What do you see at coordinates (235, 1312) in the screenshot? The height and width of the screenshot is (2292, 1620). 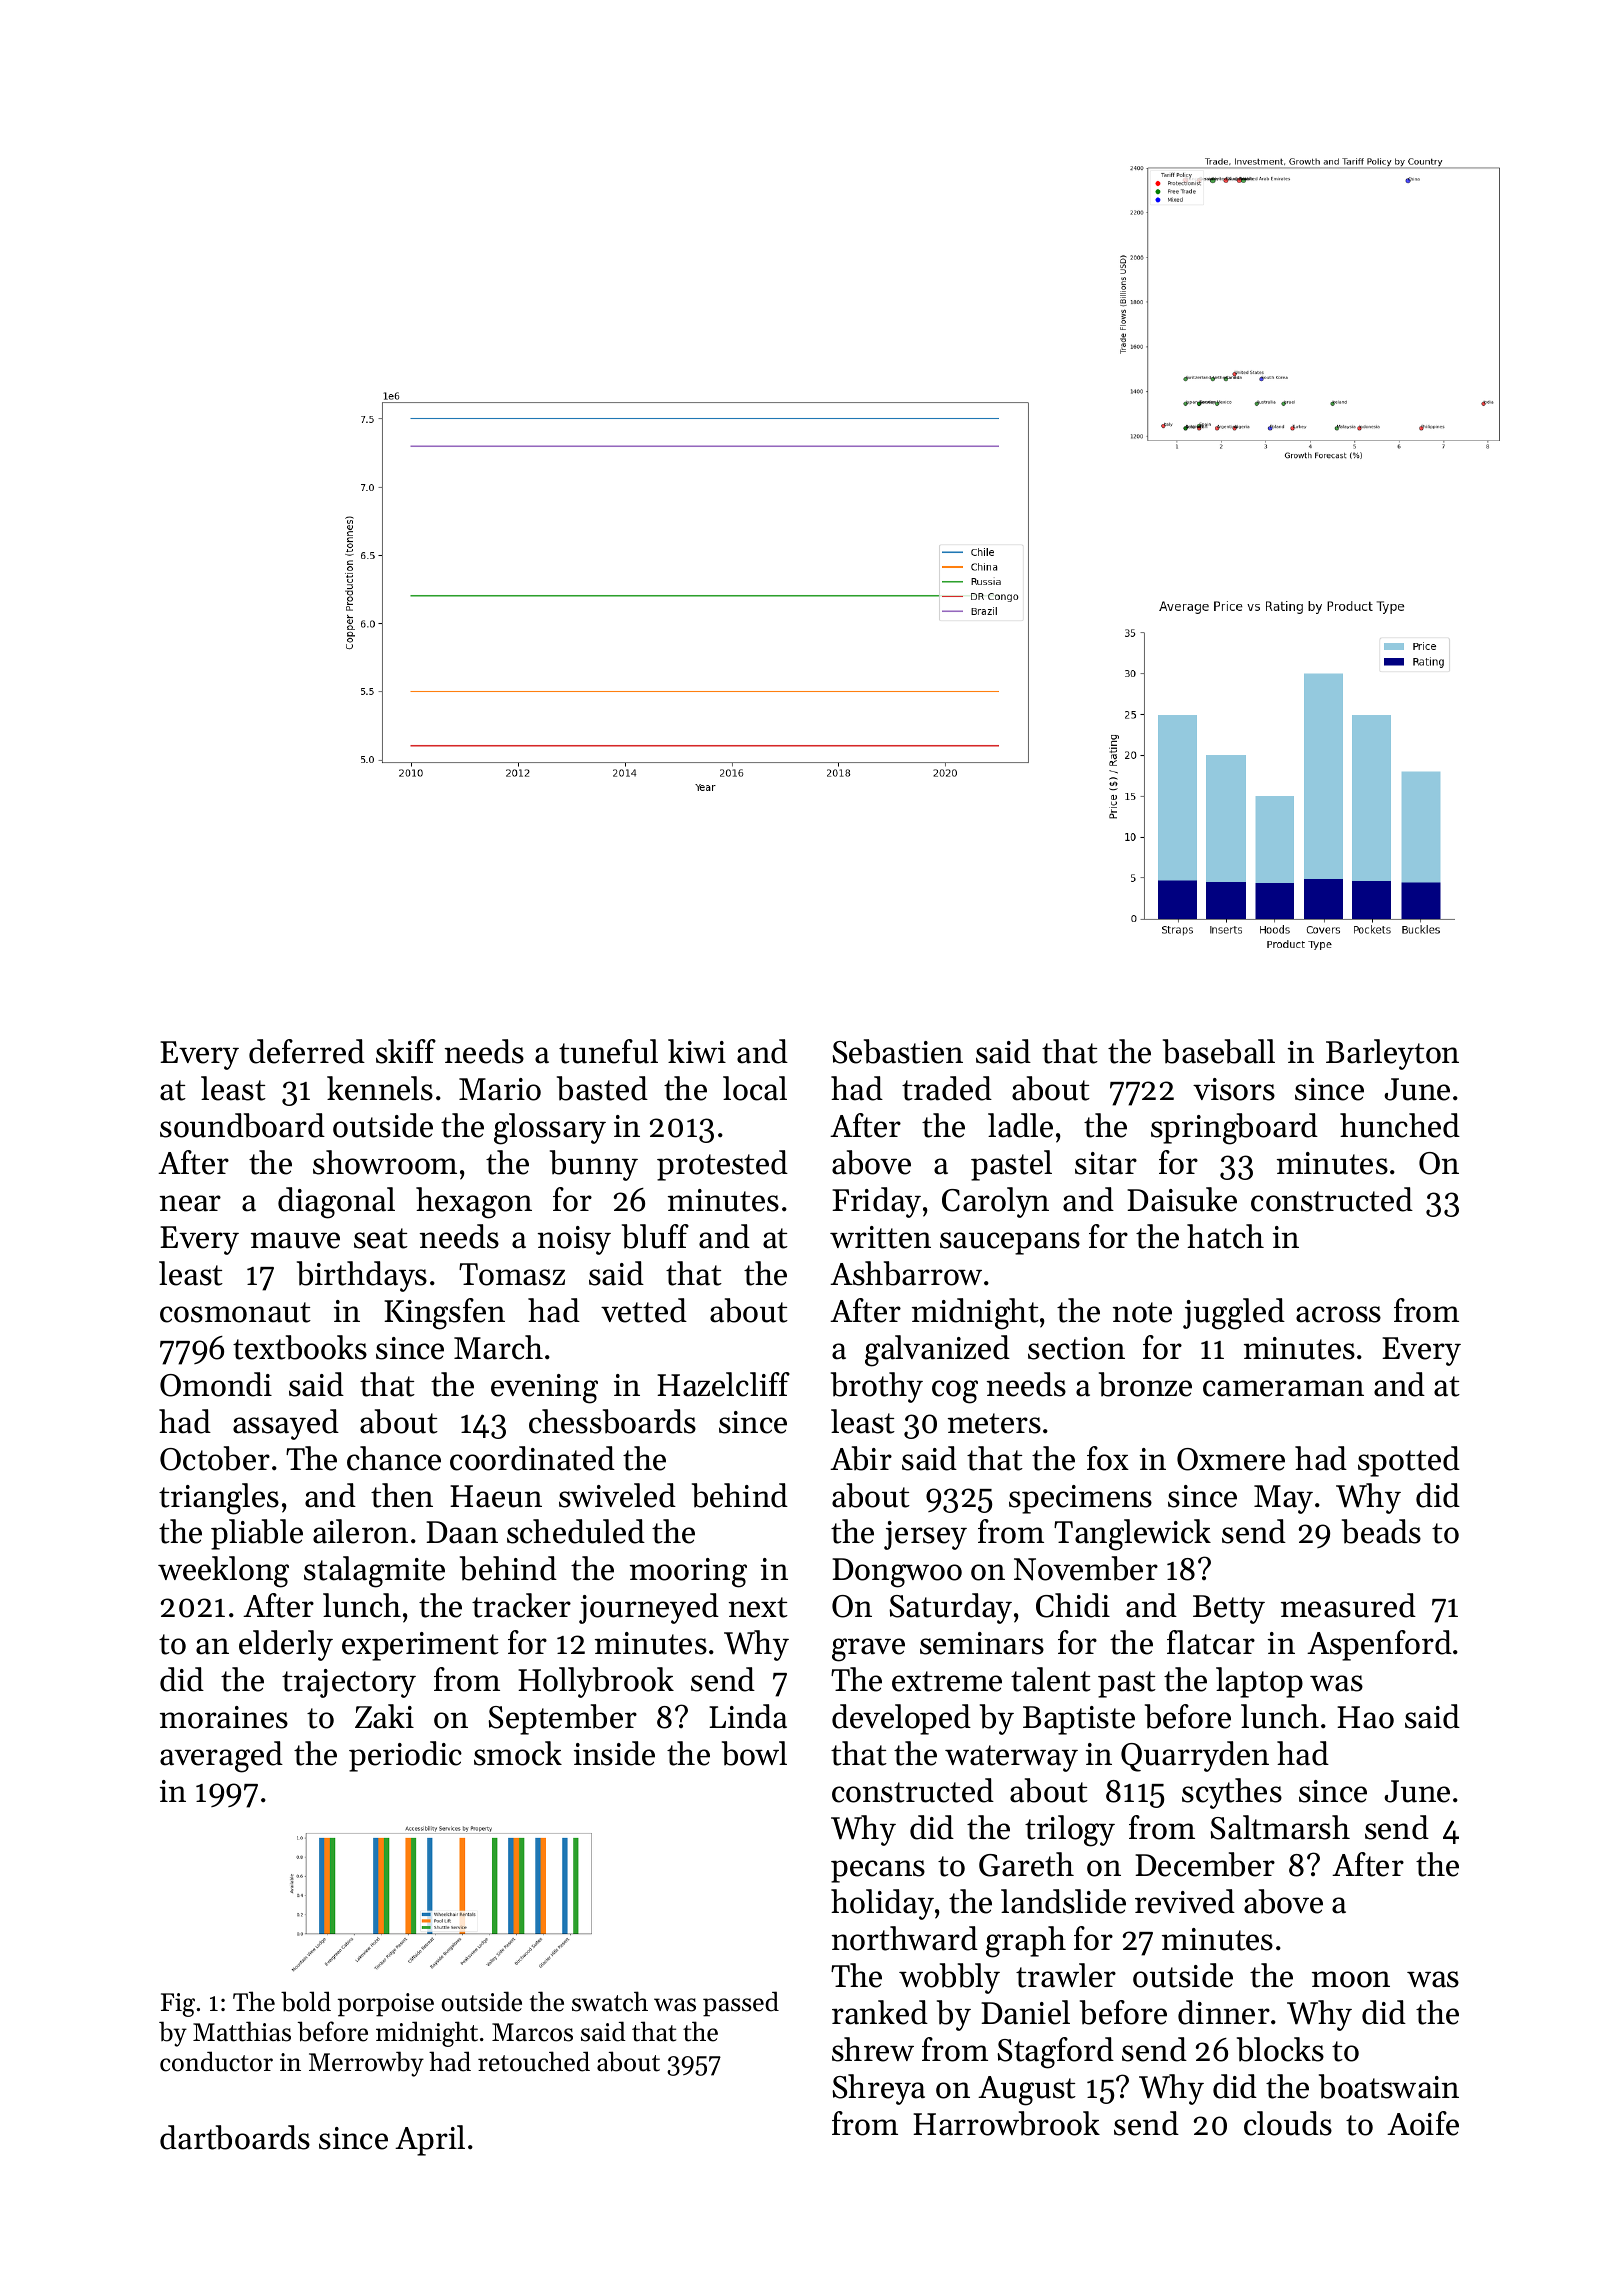 I see `cosmonaut` at bounding box center [235, 1312].
